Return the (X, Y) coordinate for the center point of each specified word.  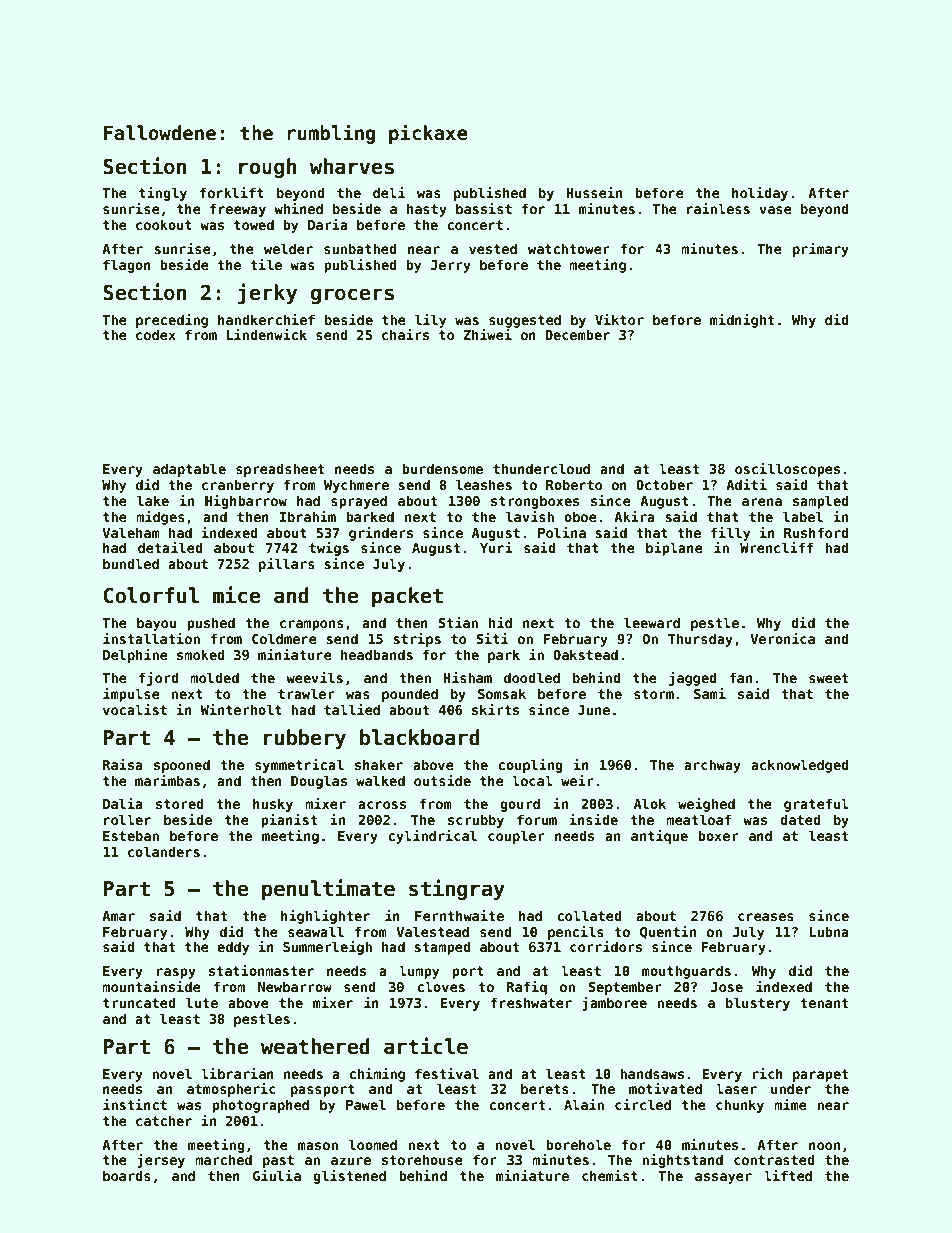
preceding (172, 321)
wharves (352, 166)
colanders (164, 851)
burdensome (442, 468)
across (382, 805)
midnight (742, 321)
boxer (718, 835)
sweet (828, 678)
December (578, 334)
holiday (760, 194)
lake (153, 500)
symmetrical (299, 766)
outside (442, 780)
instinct (135, 1104)
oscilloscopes (787, 470)
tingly (163, 194)
